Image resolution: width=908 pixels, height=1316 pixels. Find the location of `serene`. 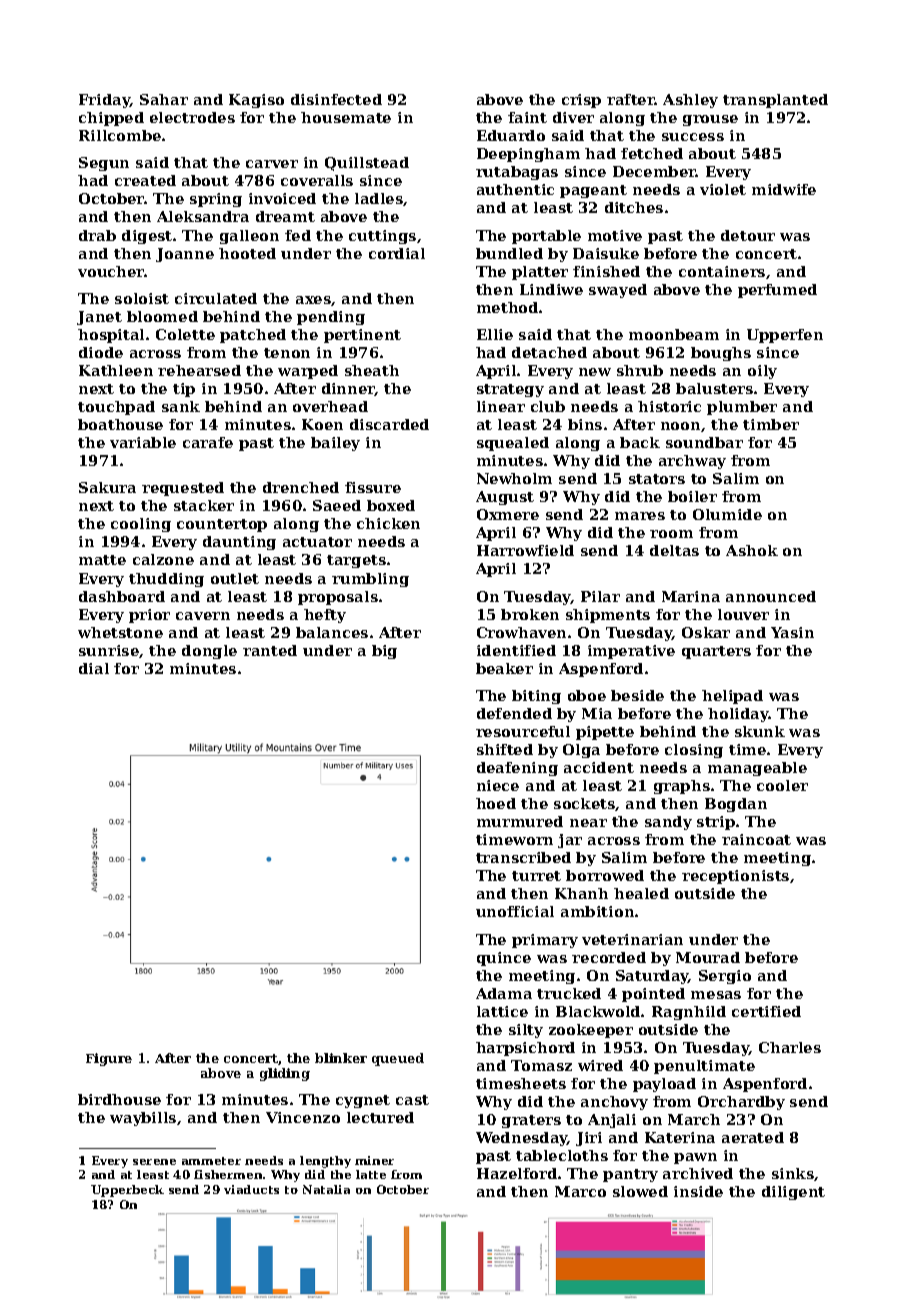

serene is located at coordinates (154, 1162).
